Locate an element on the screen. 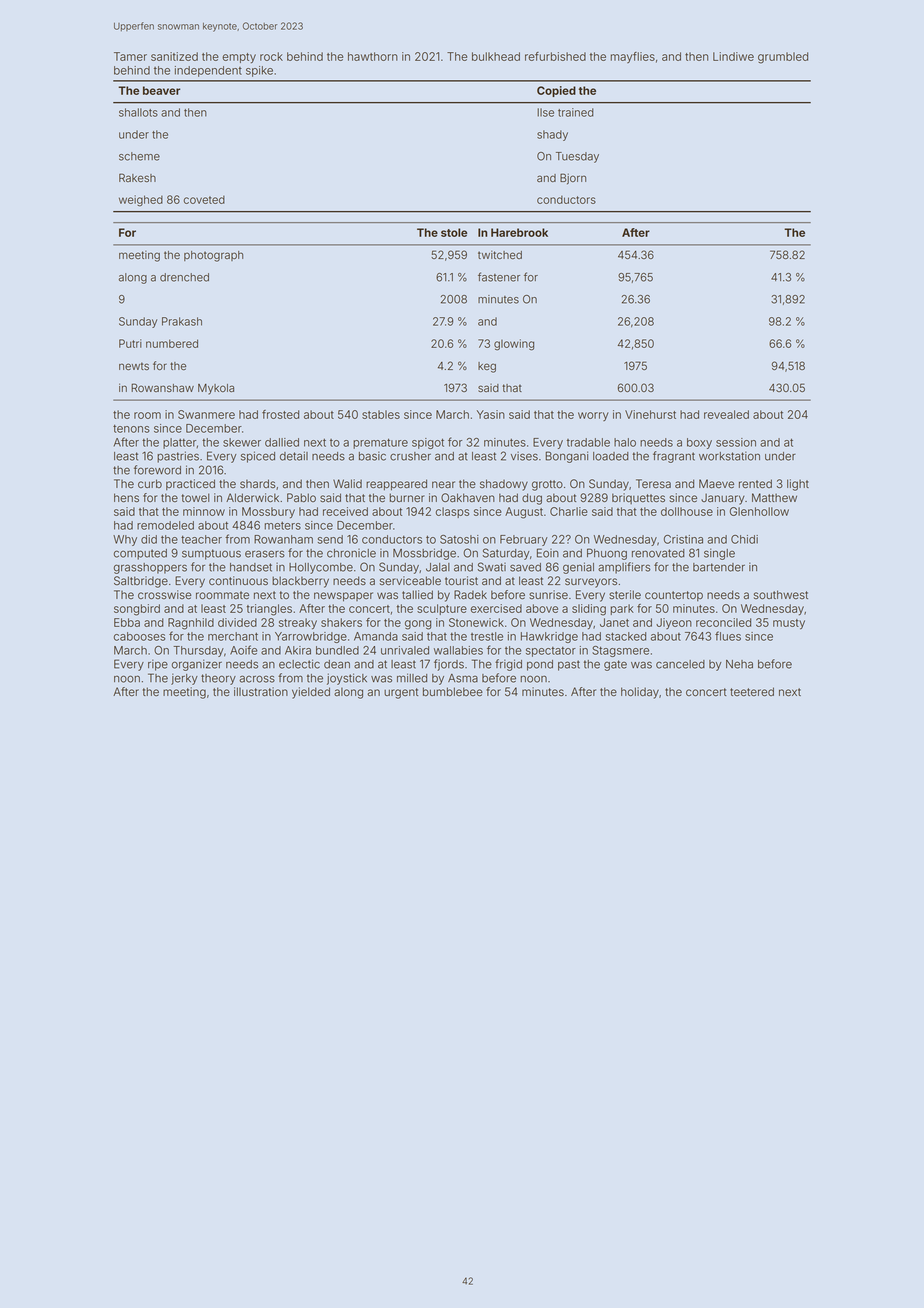 This screenshot has height=1308, width=924. Phuong is located at coordinates (607, 554).
